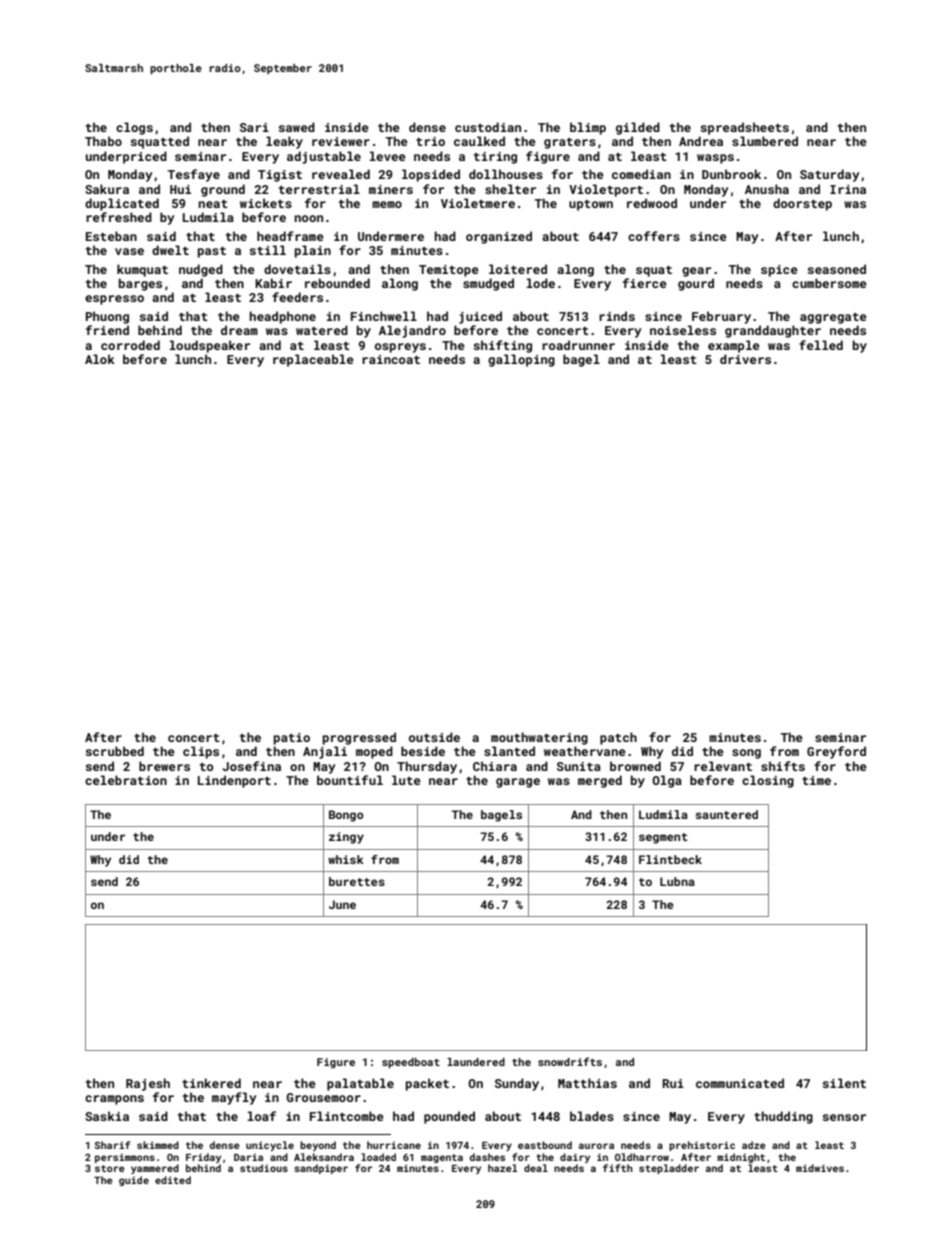 Image resolution: width=952 pixels, height=1233 pixels. What do you see at coordinates (836, 752) in the image?
I see `Greyford` at bounding box center [836, 752].
